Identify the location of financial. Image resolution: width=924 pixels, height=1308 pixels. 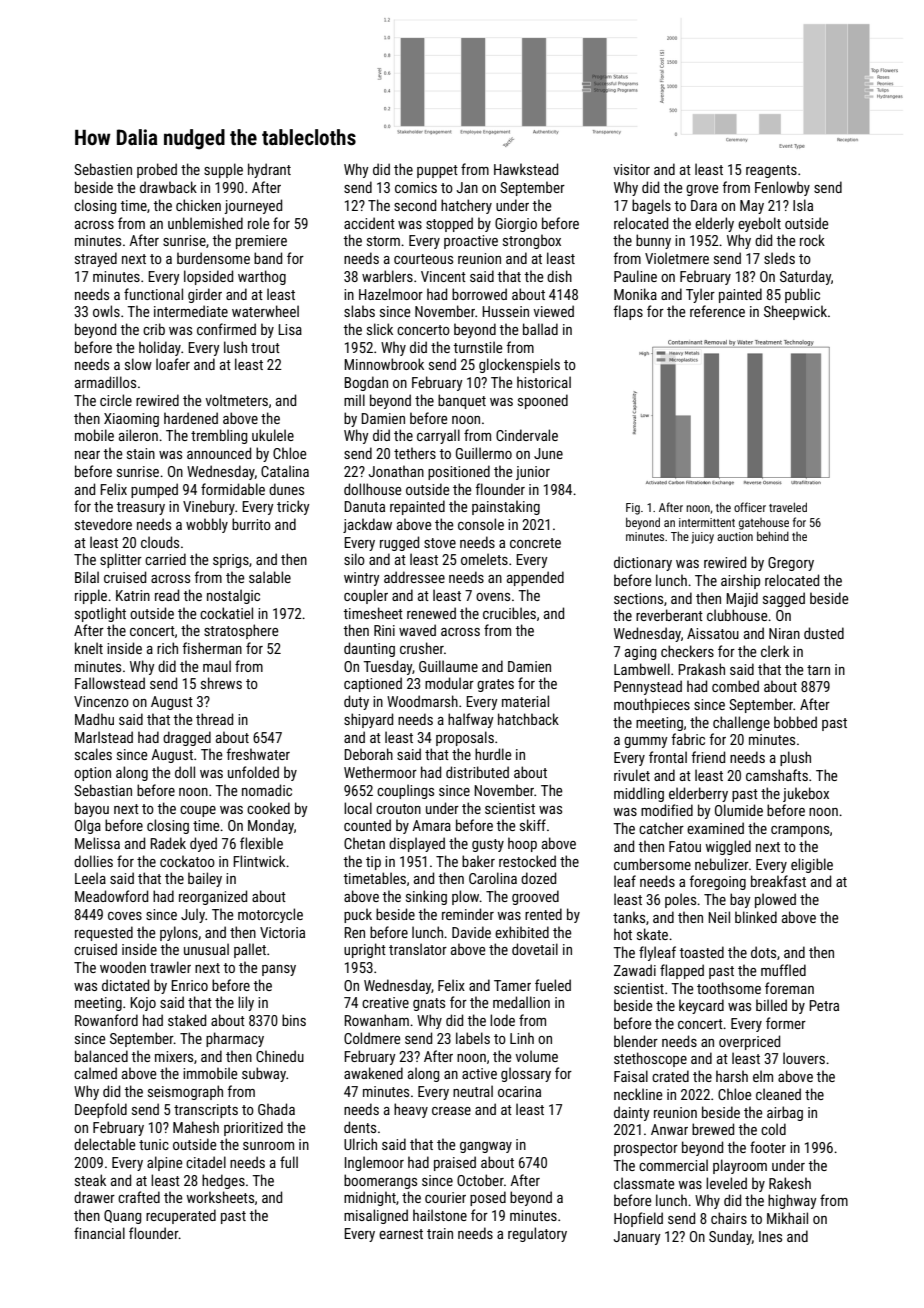
(99, 1233).
